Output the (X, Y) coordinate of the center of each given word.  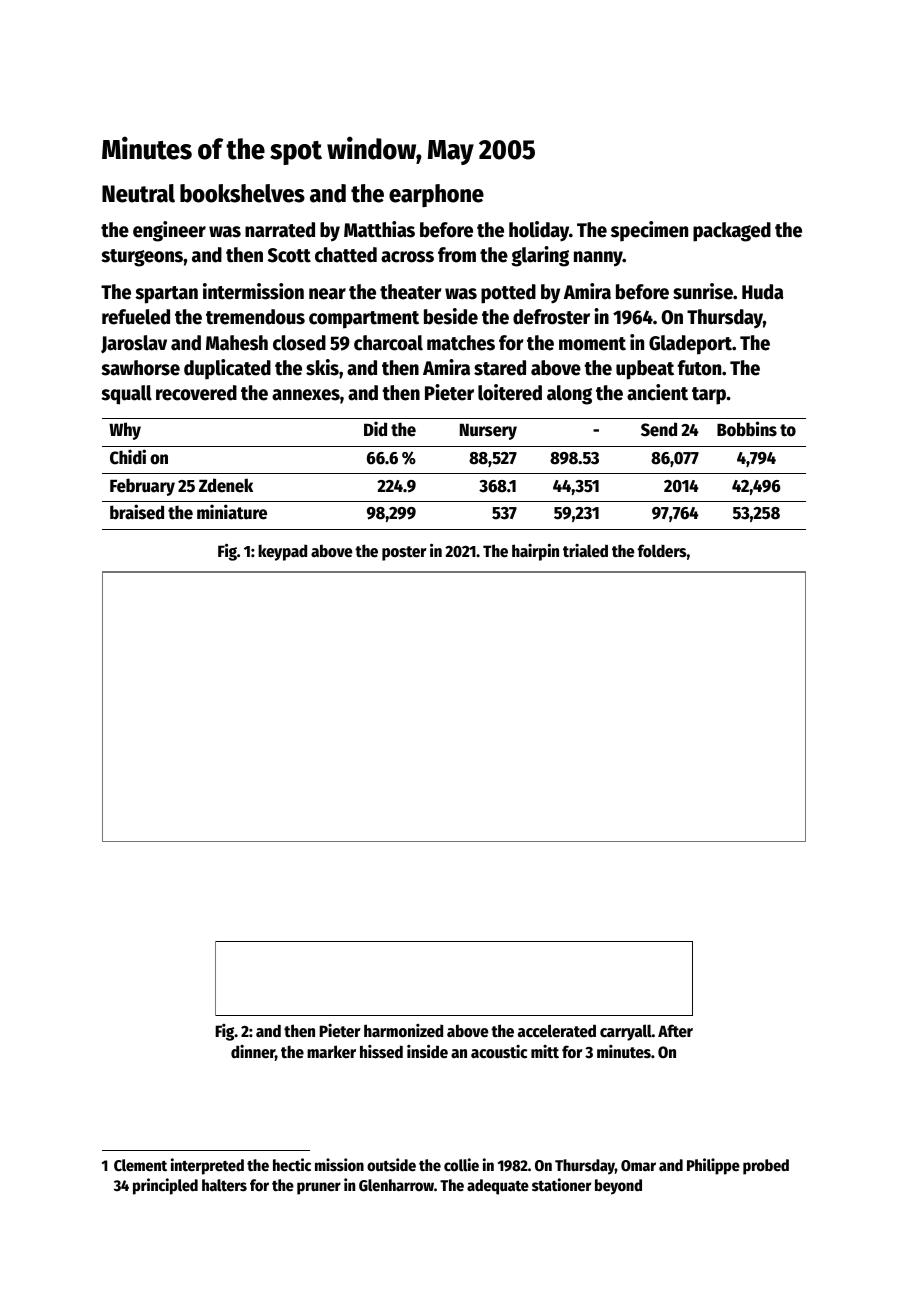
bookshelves (242, 193)
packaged (732, 232)
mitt (545, 1051)
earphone (436, 195)
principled (165, 1186)
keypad (282, 552)
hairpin (535, 552)
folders (662, 551)
